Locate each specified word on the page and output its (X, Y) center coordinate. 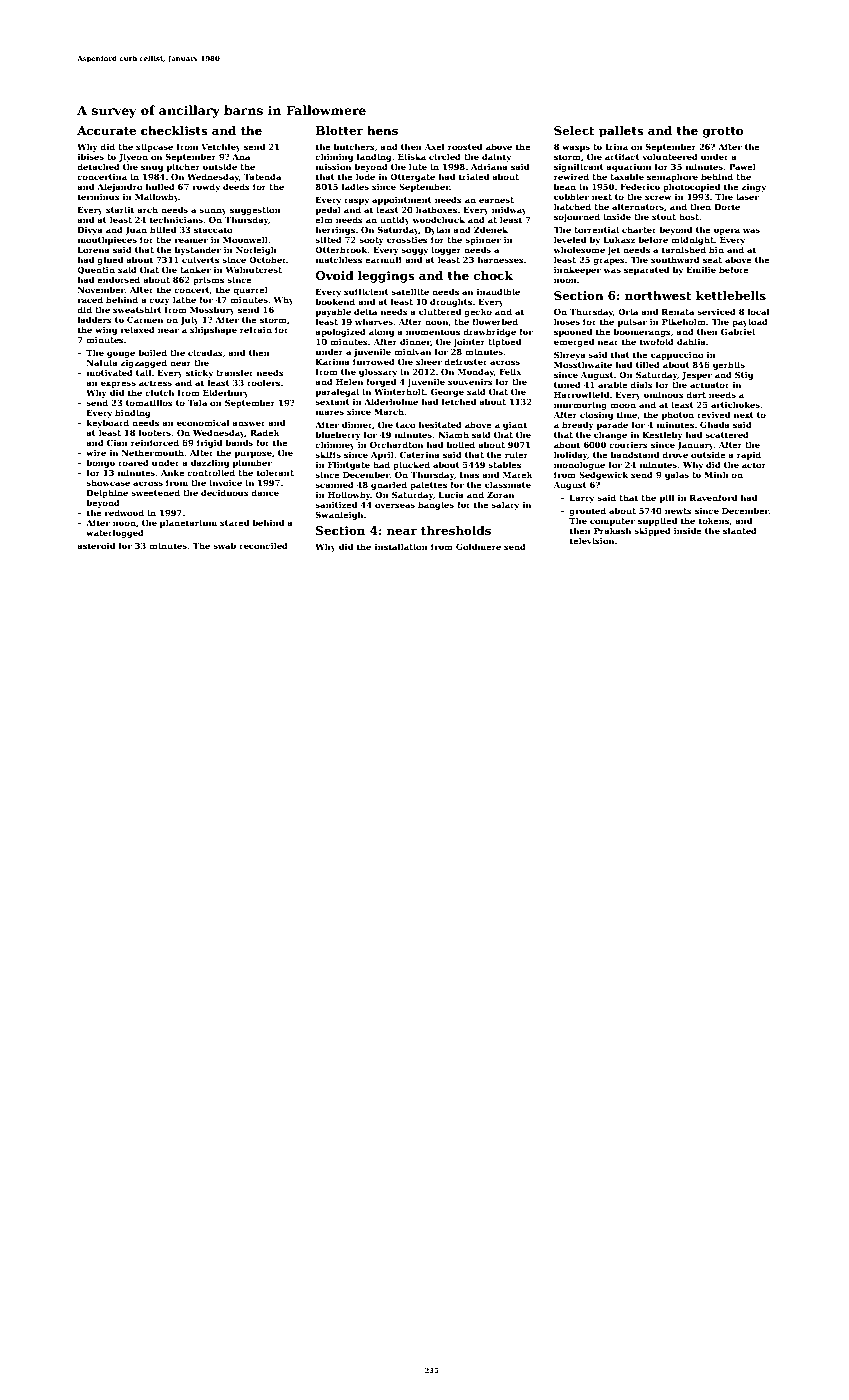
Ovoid (335, 275)
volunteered (670, 156)
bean (565, 186)
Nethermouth (153, 452)
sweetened (155, 492)
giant (515, 426)
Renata (678, 312)
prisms (208, 281)
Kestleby (663, 435)
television (592, 540)
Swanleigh (339, 515)
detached (98, 166)
